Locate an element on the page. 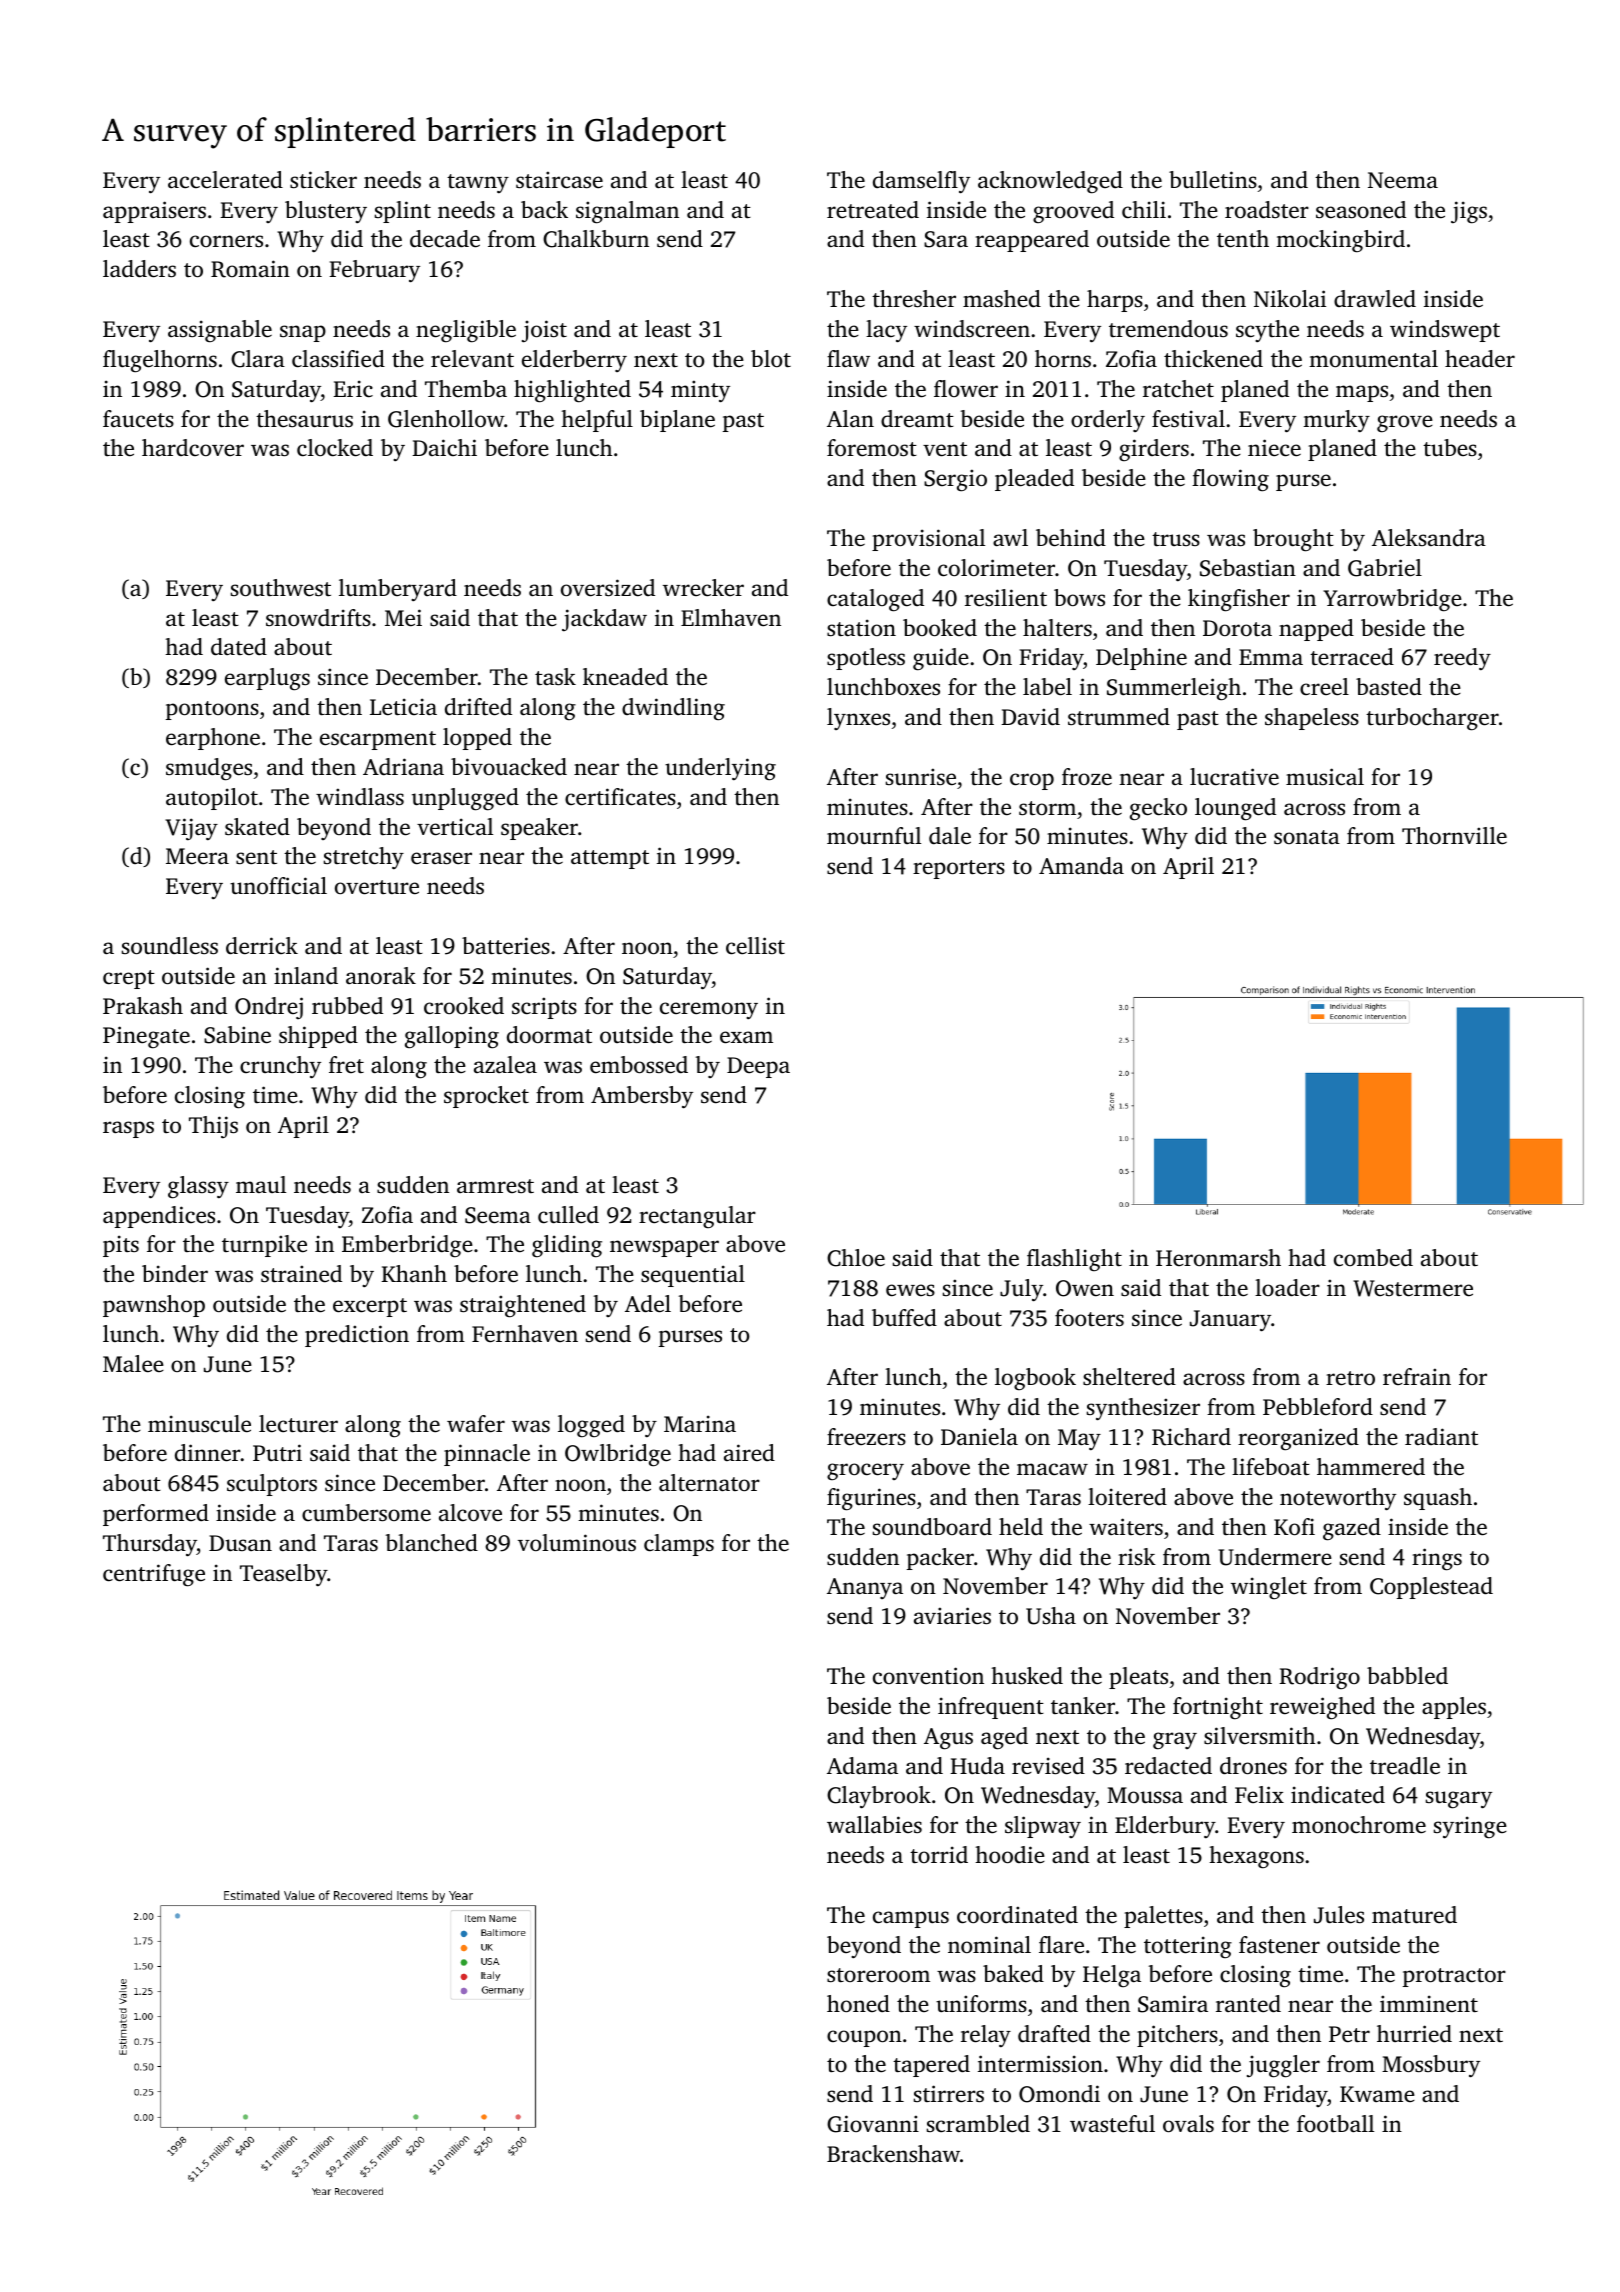 The width and height of the image is (1620, 2292). radiant is located at coordinates (1441, 1436).
